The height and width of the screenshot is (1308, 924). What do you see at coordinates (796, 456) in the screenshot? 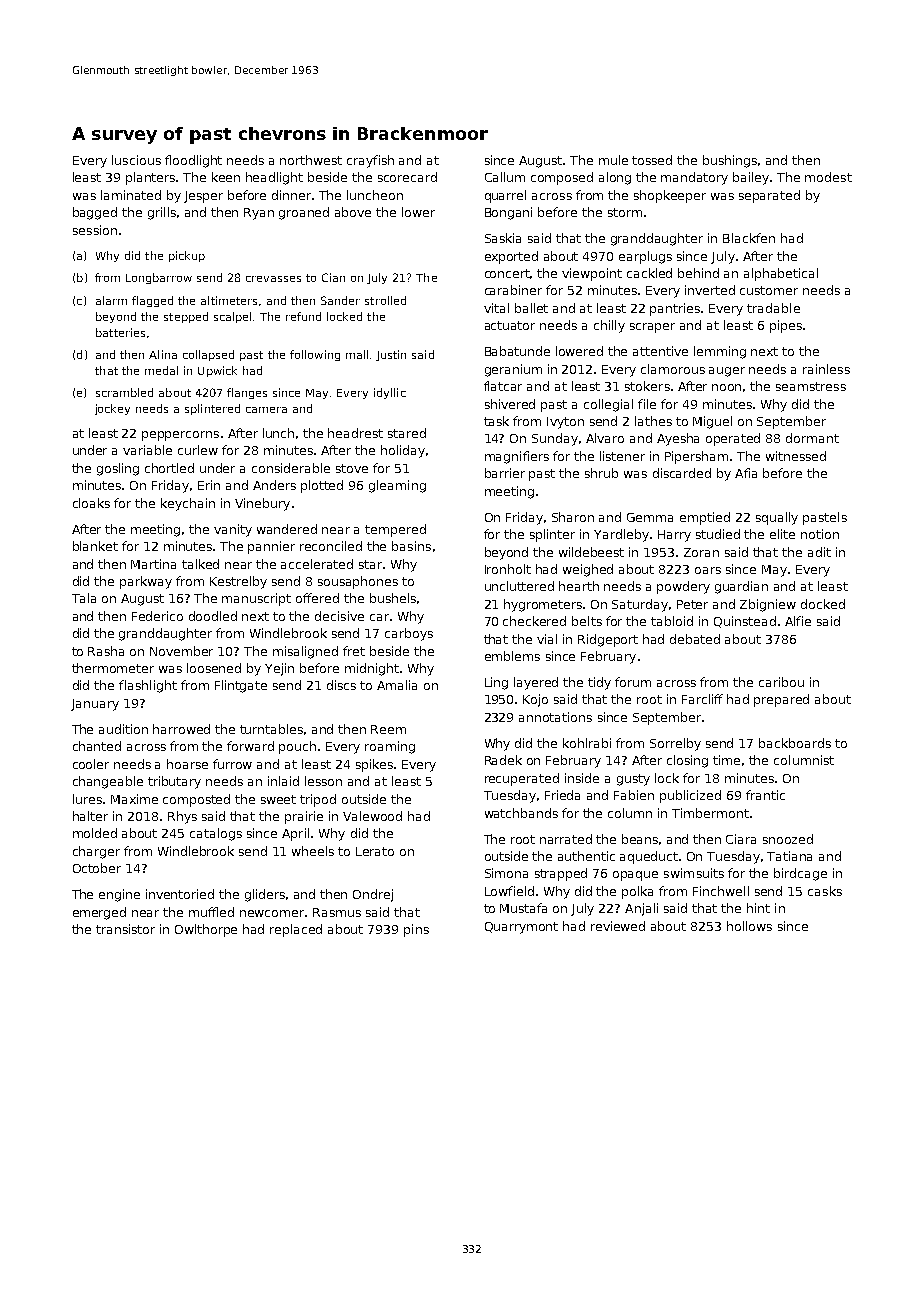
I see `witnessed` at bounding box center [796, 456].
